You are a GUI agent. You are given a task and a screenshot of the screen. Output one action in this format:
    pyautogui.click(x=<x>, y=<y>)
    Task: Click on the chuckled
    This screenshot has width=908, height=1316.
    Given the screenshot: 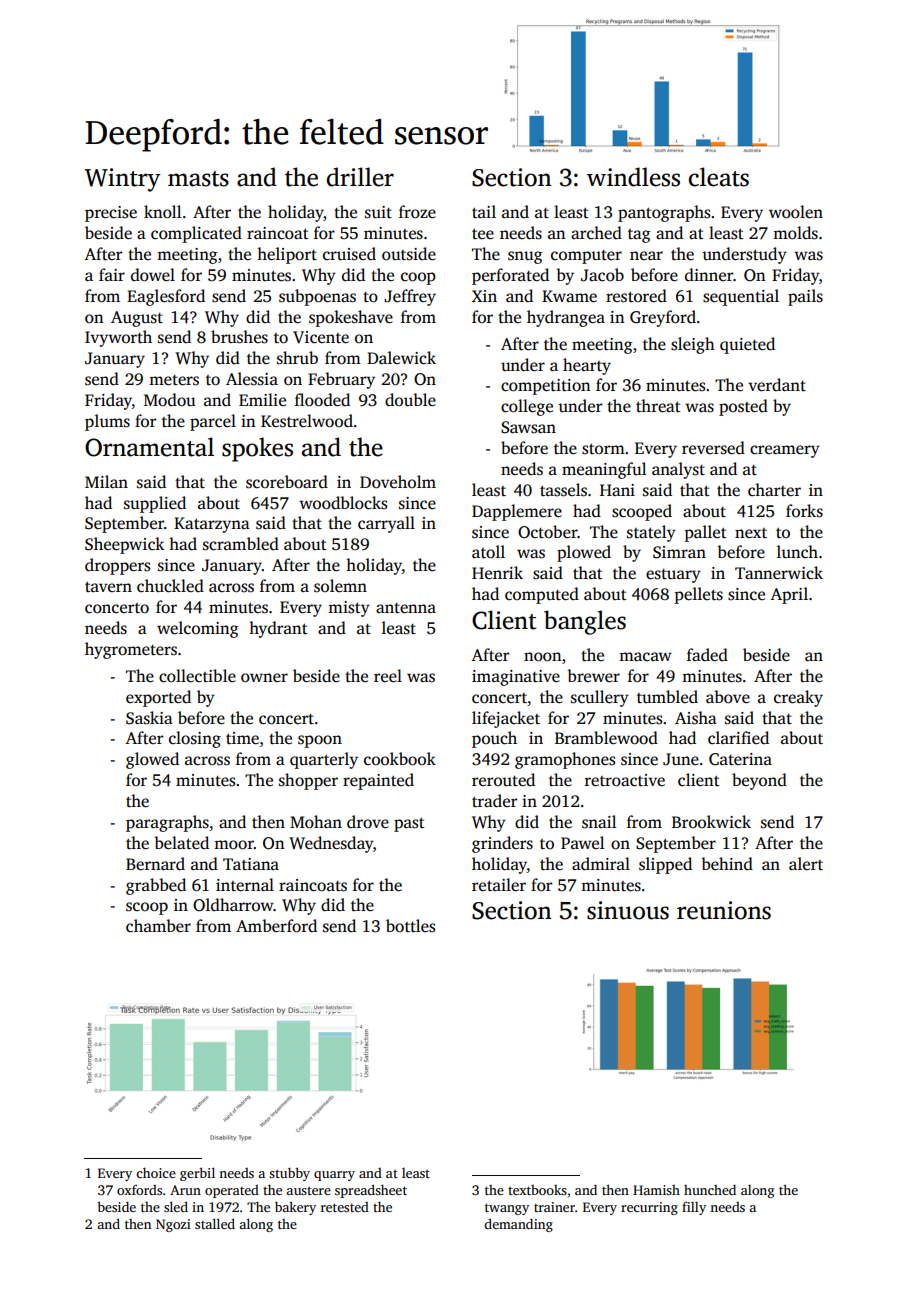 What is the action you would take?
    pyautogui.click(x=170, y=586)
